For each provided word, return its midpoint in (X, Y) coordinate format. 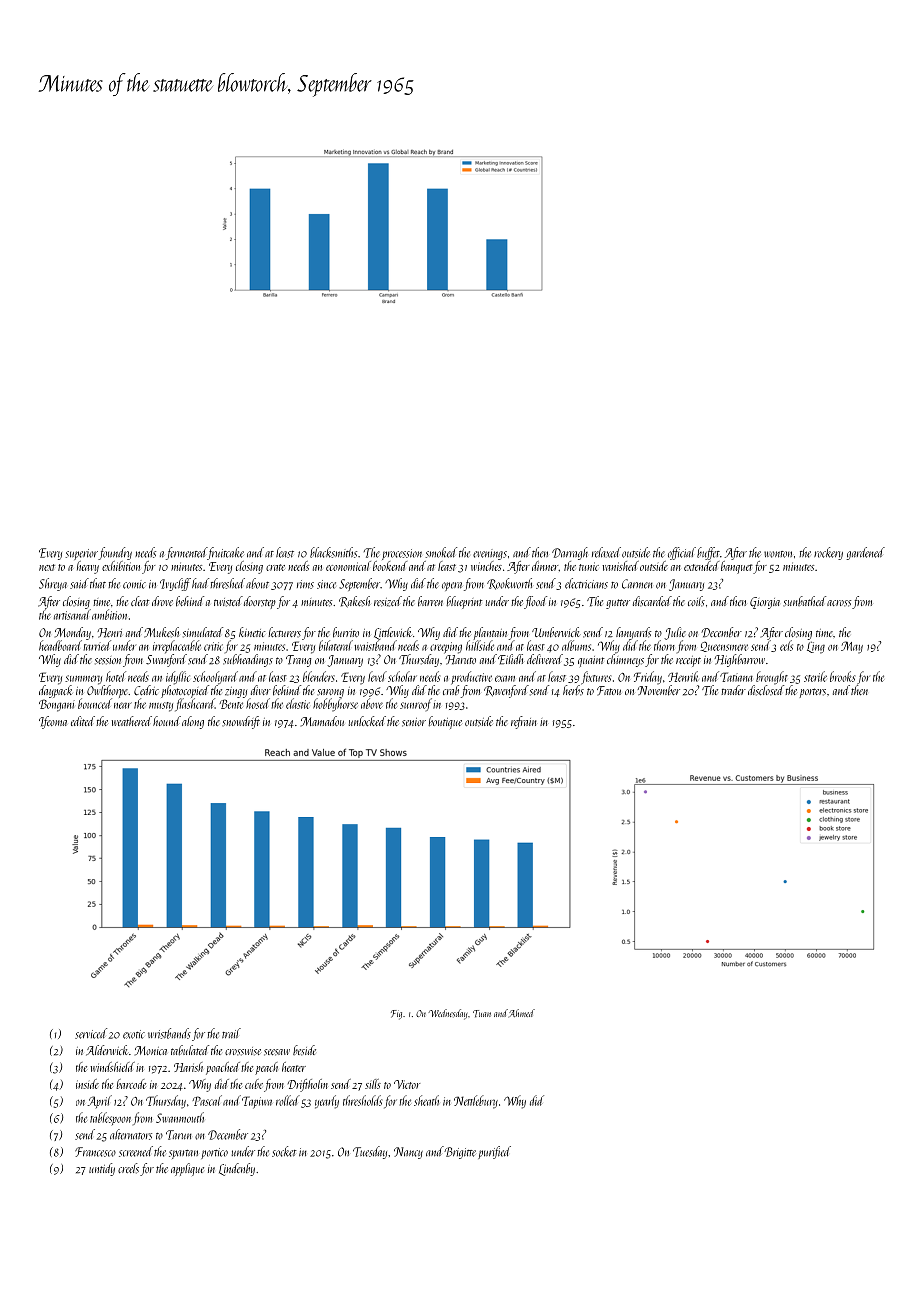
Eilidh (510, 659)
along (193, 722)
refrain (524, 722)
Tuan (482, 1014)
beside (304, 1050)
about (257, 583)
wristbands (169, 1033)
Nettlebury (476, 1102)
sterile (815, 676)
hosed (258, 703)
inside (87, 1084)
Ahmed (521, 1013)
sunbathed (804, 601)
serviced (91, 1033)
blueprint (464, 602)
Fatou (609, 691)
